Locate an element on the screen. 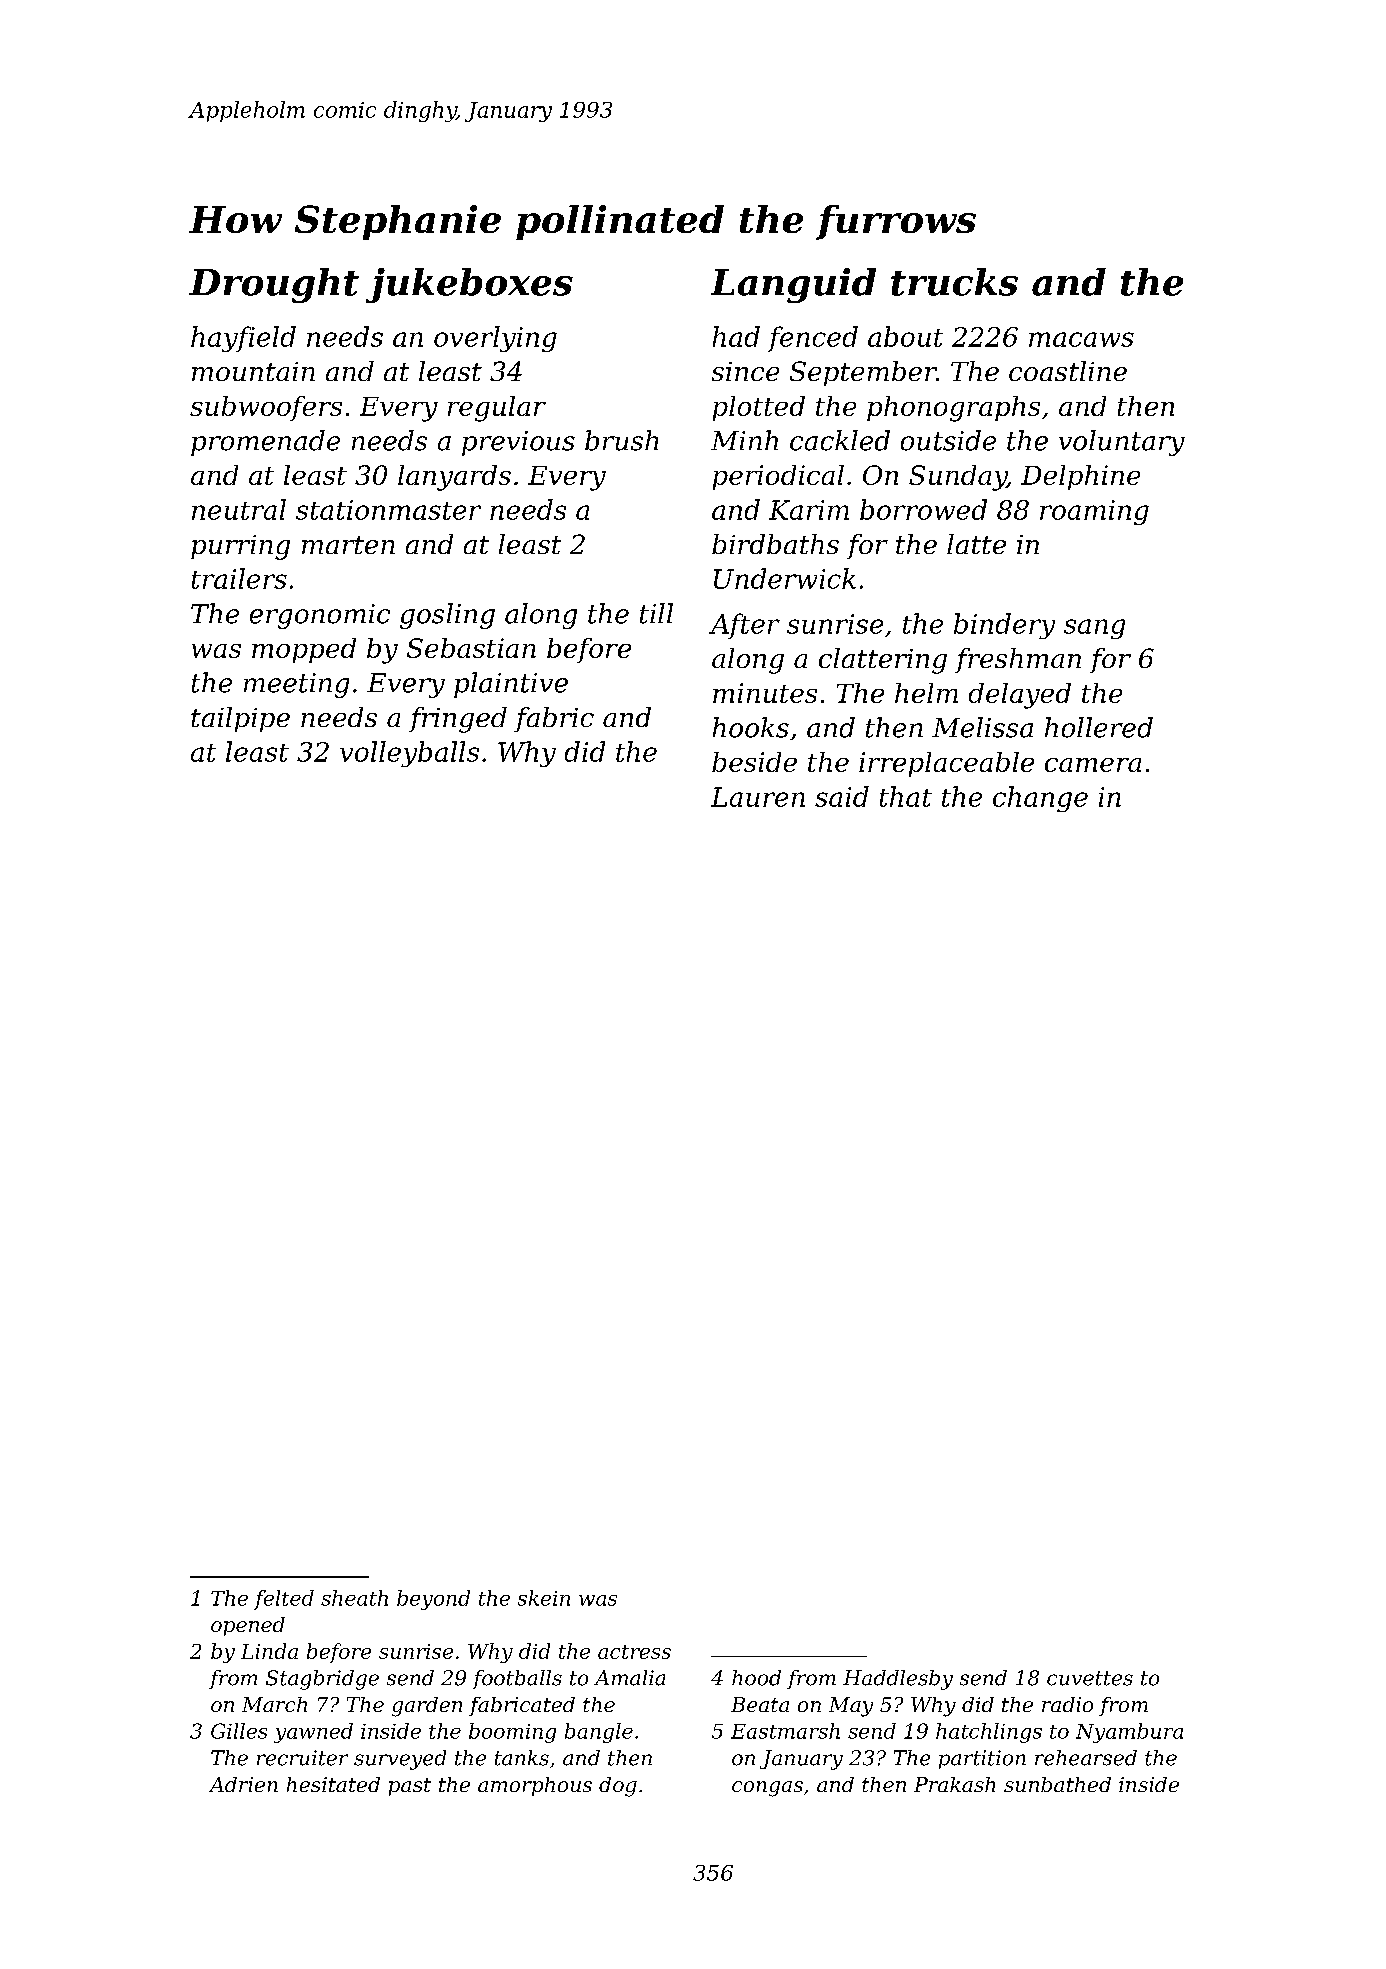  camera is located at coordinates (1093, 765).
